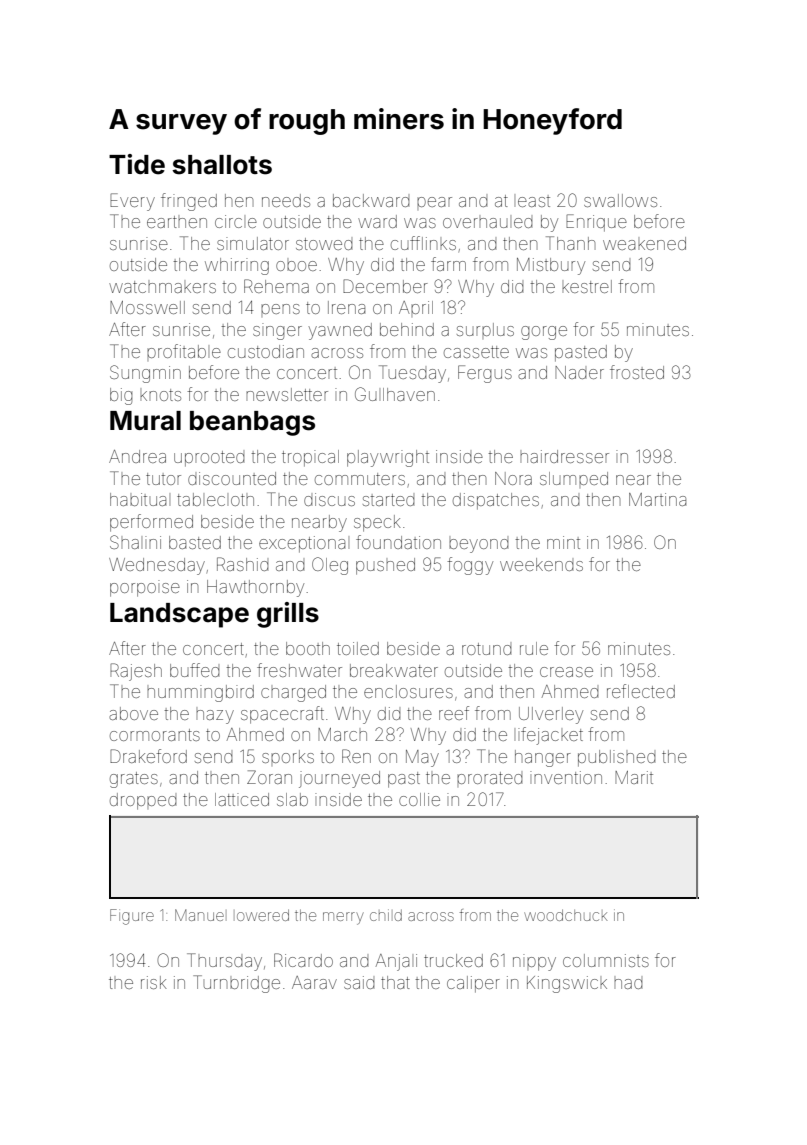 This image has width=807, height=1145. I want to click on custodian, so click(266, 351).
